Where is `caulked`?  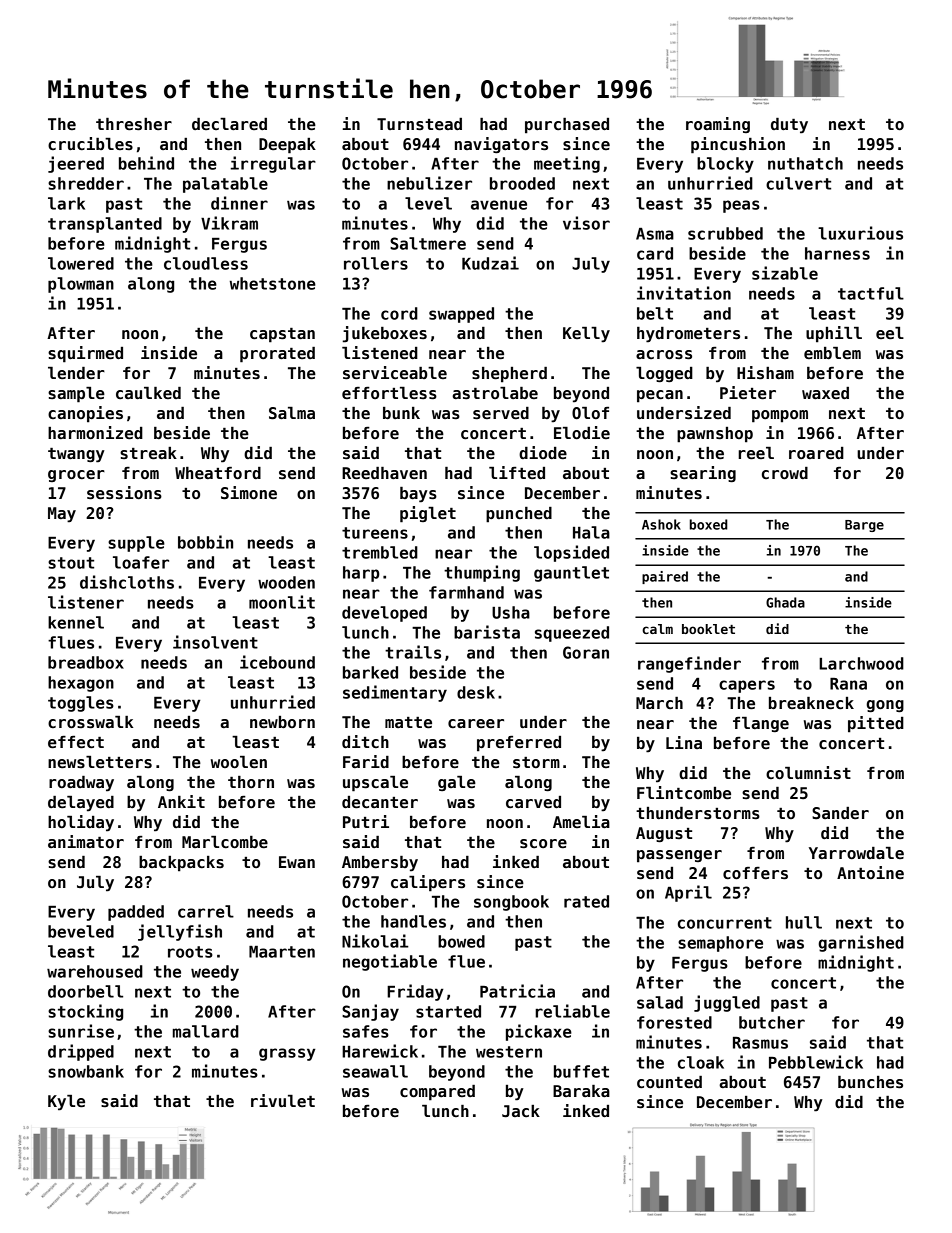
caulked is located at coordinates (148, 393).
